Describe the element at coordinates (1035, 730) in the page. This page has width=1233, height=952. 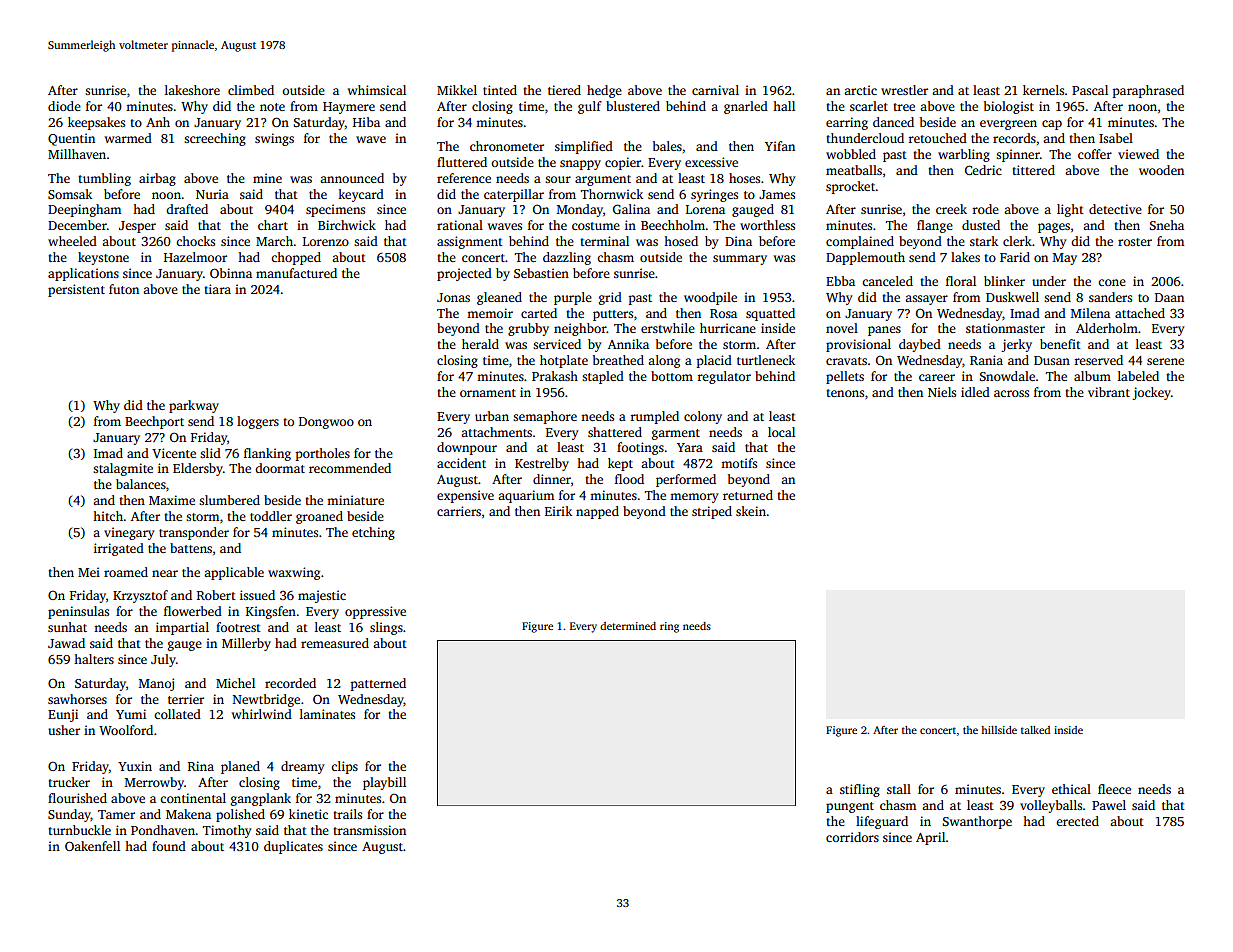
I see `talked` at that location.
